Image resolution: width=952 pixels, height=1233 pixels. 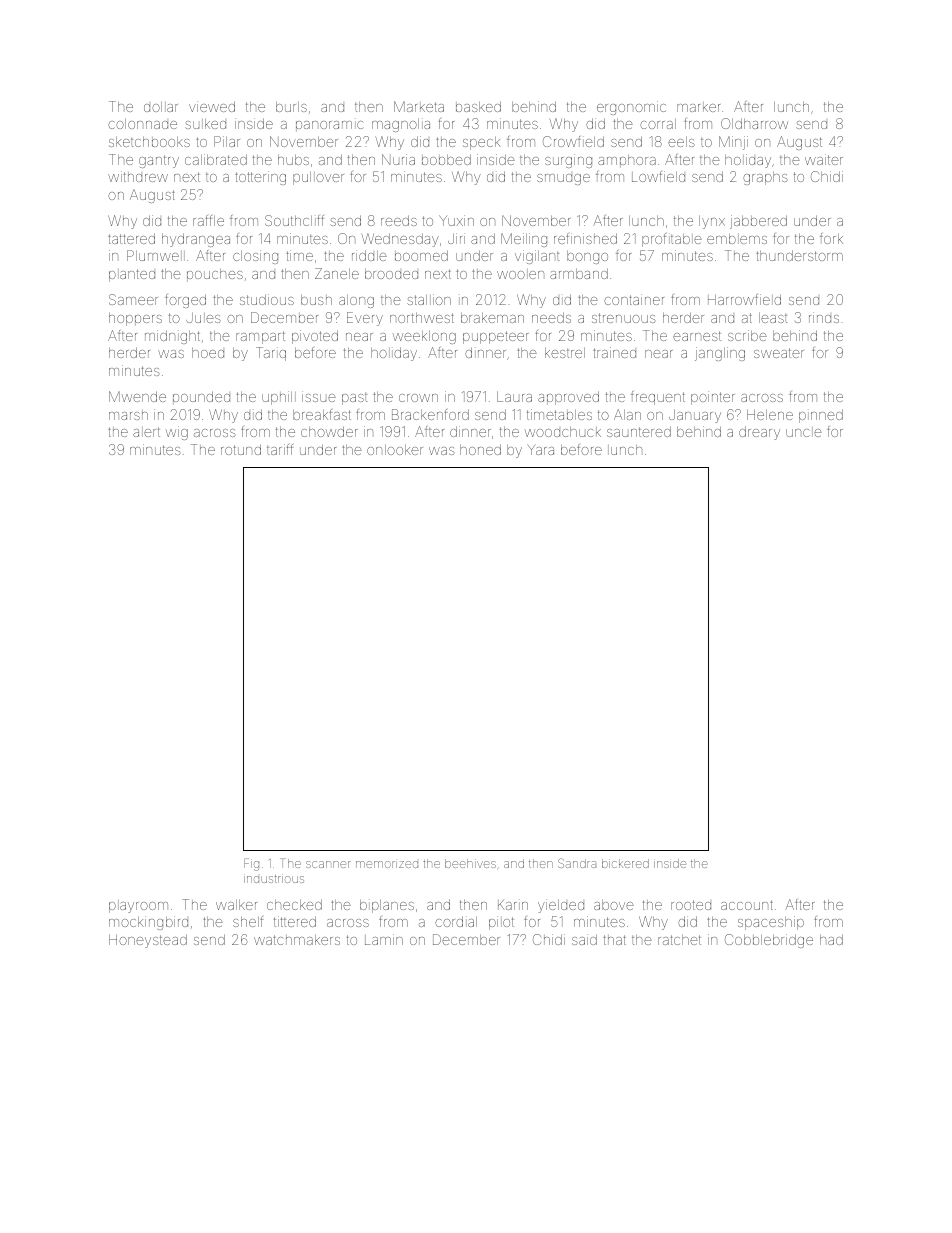 I want to click on burls, so click(x=291, y=107).
